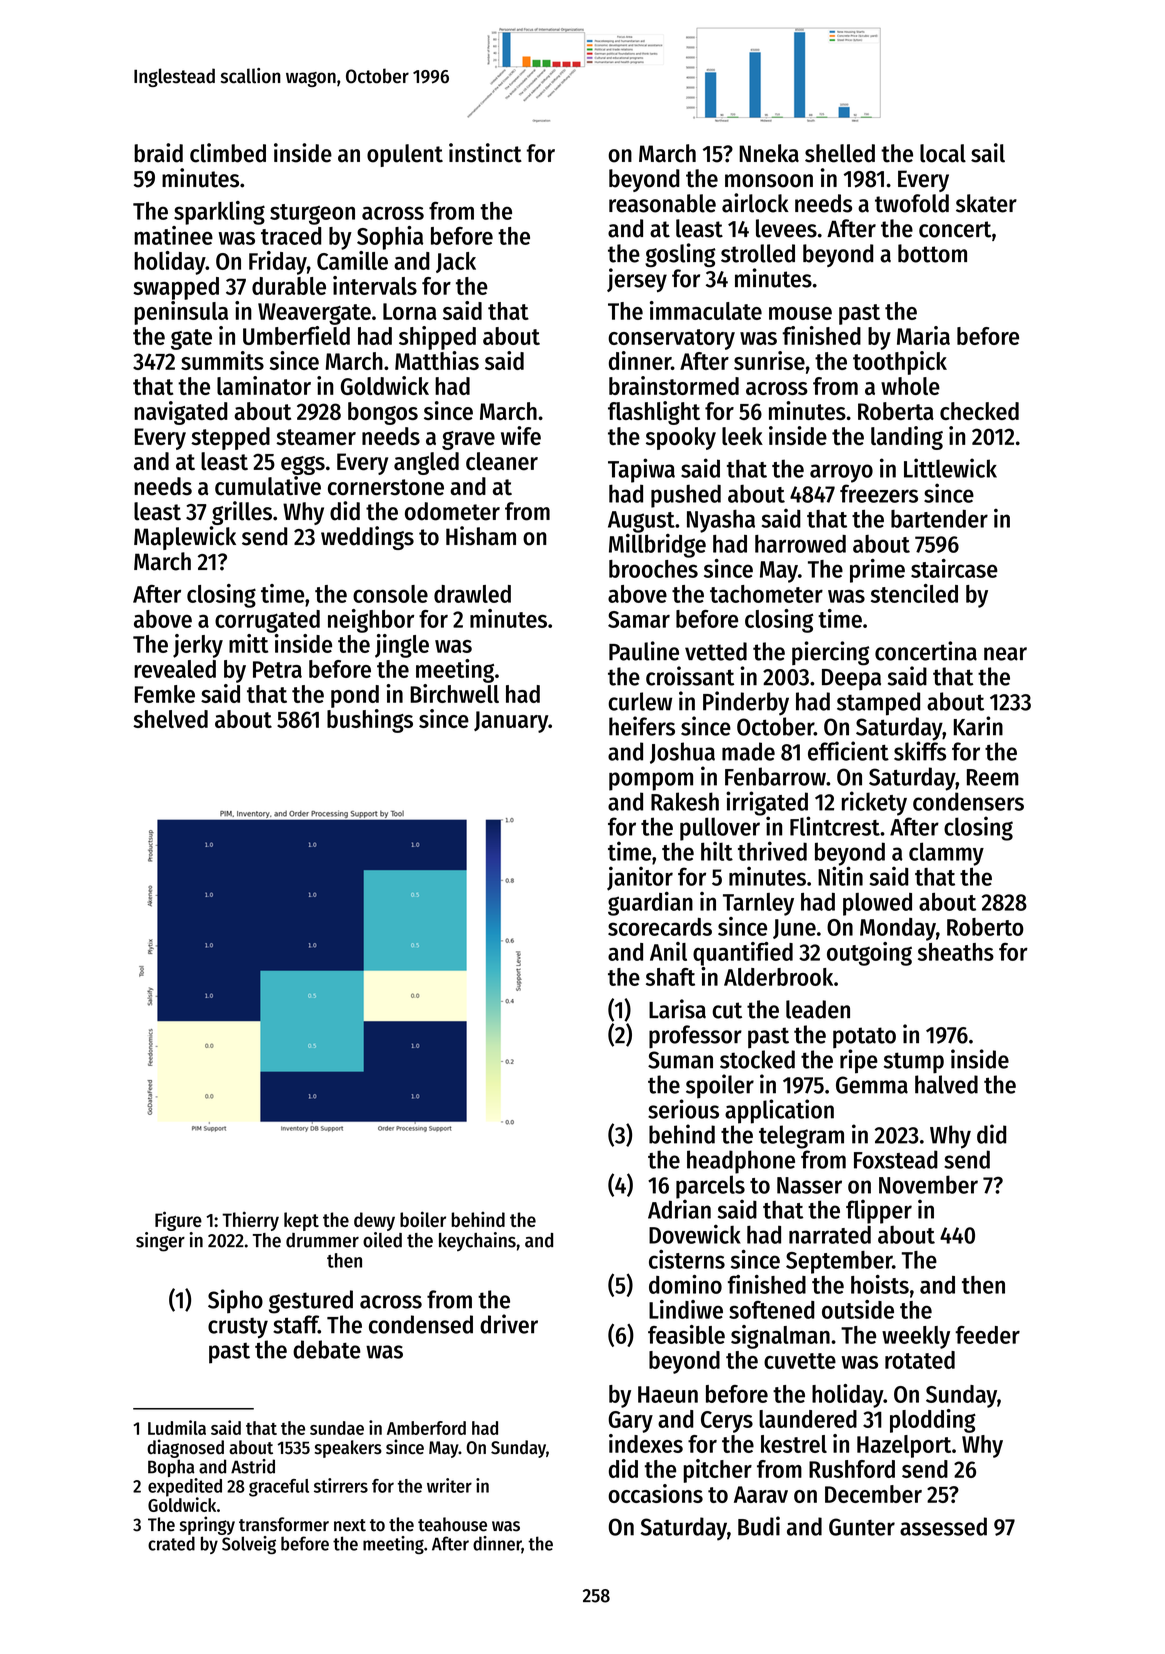 The width and height of the document is (1165, 1654). Describe the element at coordinates (426, 1428) in the document. I see `Amberford` at that location.
